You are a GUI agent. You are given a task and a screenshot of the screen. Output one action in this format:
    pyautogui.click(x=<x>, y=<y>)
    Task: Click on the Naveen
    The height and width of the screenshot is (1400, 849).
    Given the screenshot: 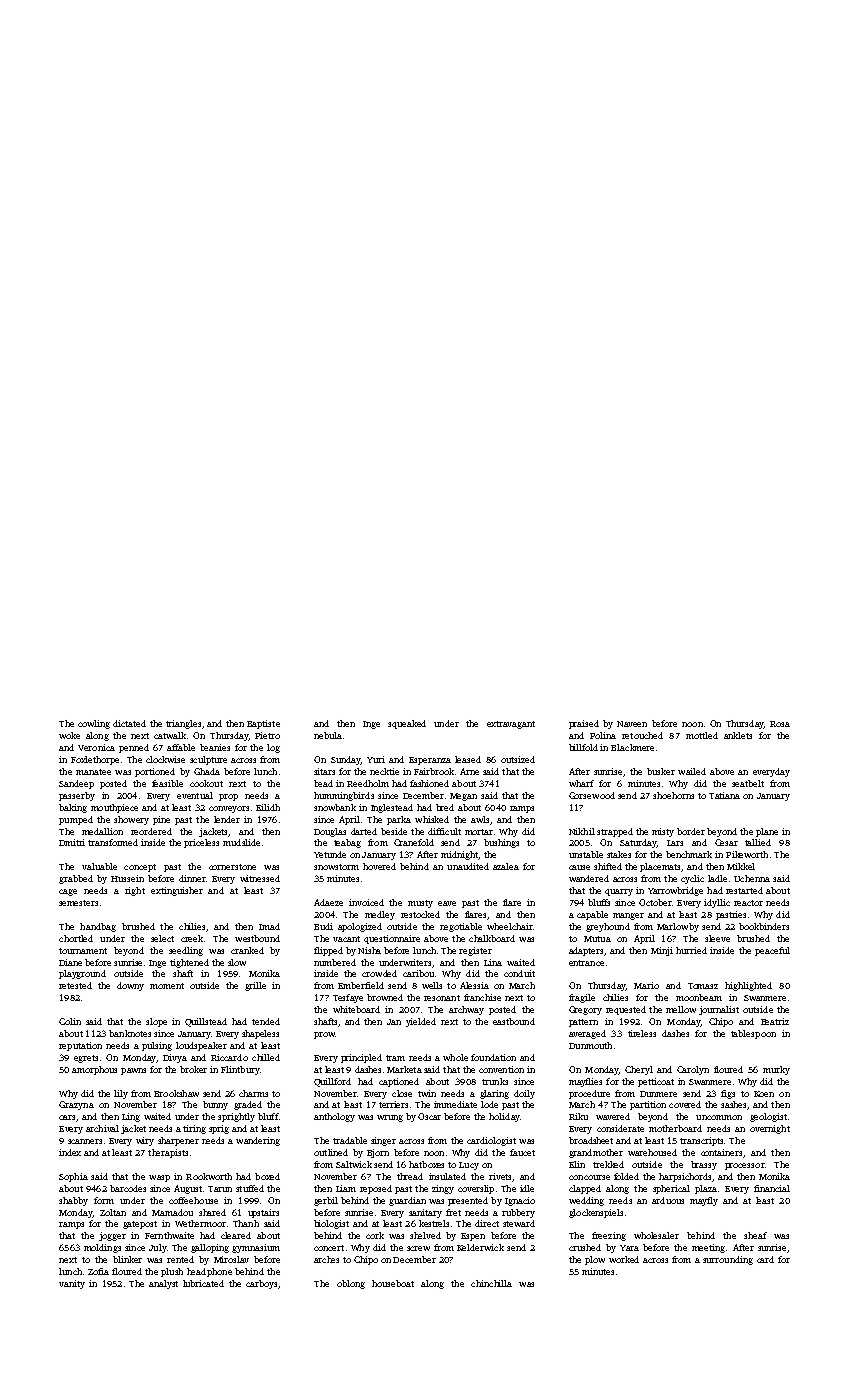 What is the action you would take?
    pyautogui.click(x=632, y=724)
